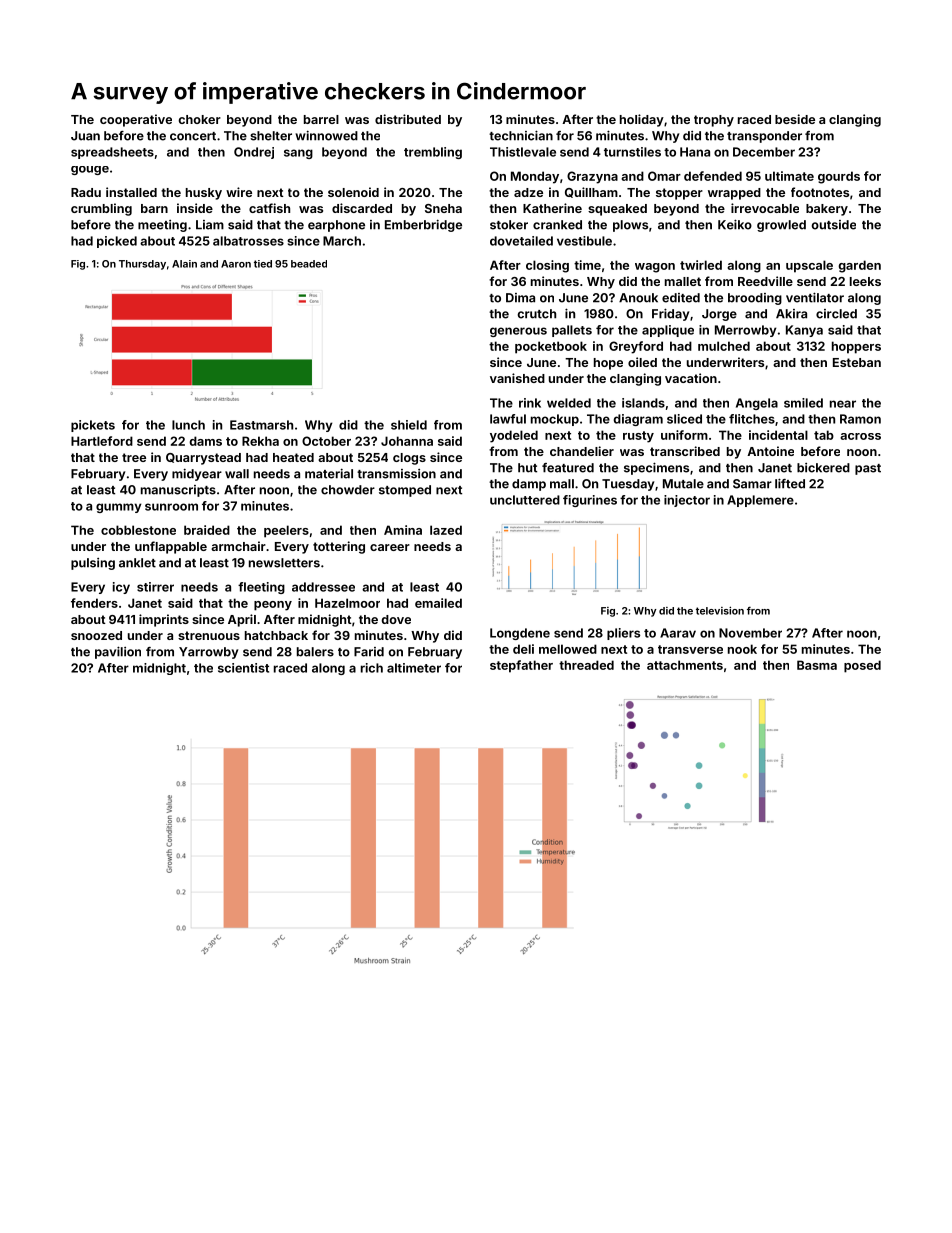 Image resolution: width=952 pixels, height=1233 pixels. Describe the element at coordinates (261, 425) in the image. I see `Eastmarsh` at that location.
